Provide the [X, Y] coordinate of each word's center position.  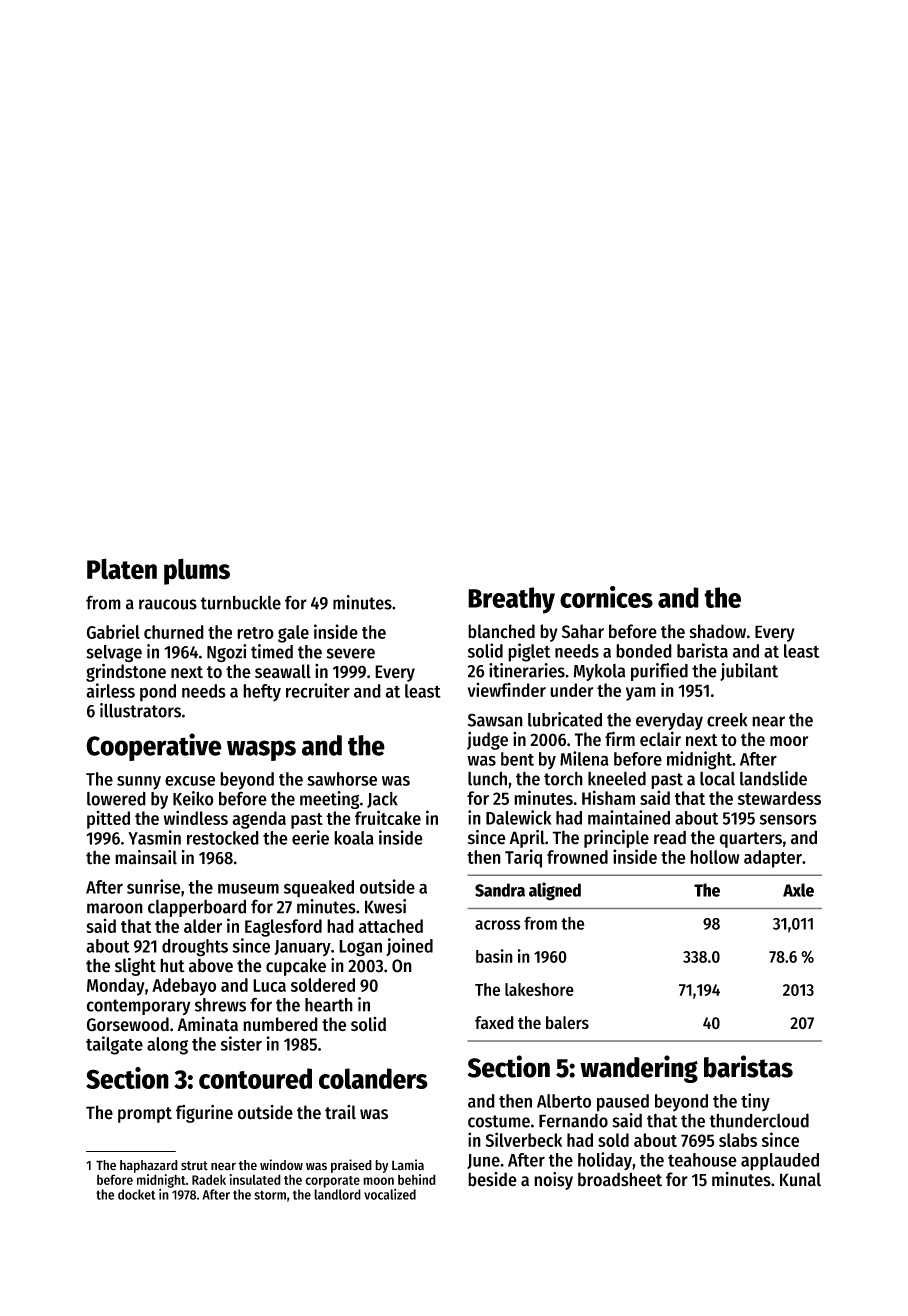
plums [197, 571]
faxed [494, 1022]
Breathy [511, 600]
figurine [204, 1114]
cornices [606, 597]
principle [616, 839]
